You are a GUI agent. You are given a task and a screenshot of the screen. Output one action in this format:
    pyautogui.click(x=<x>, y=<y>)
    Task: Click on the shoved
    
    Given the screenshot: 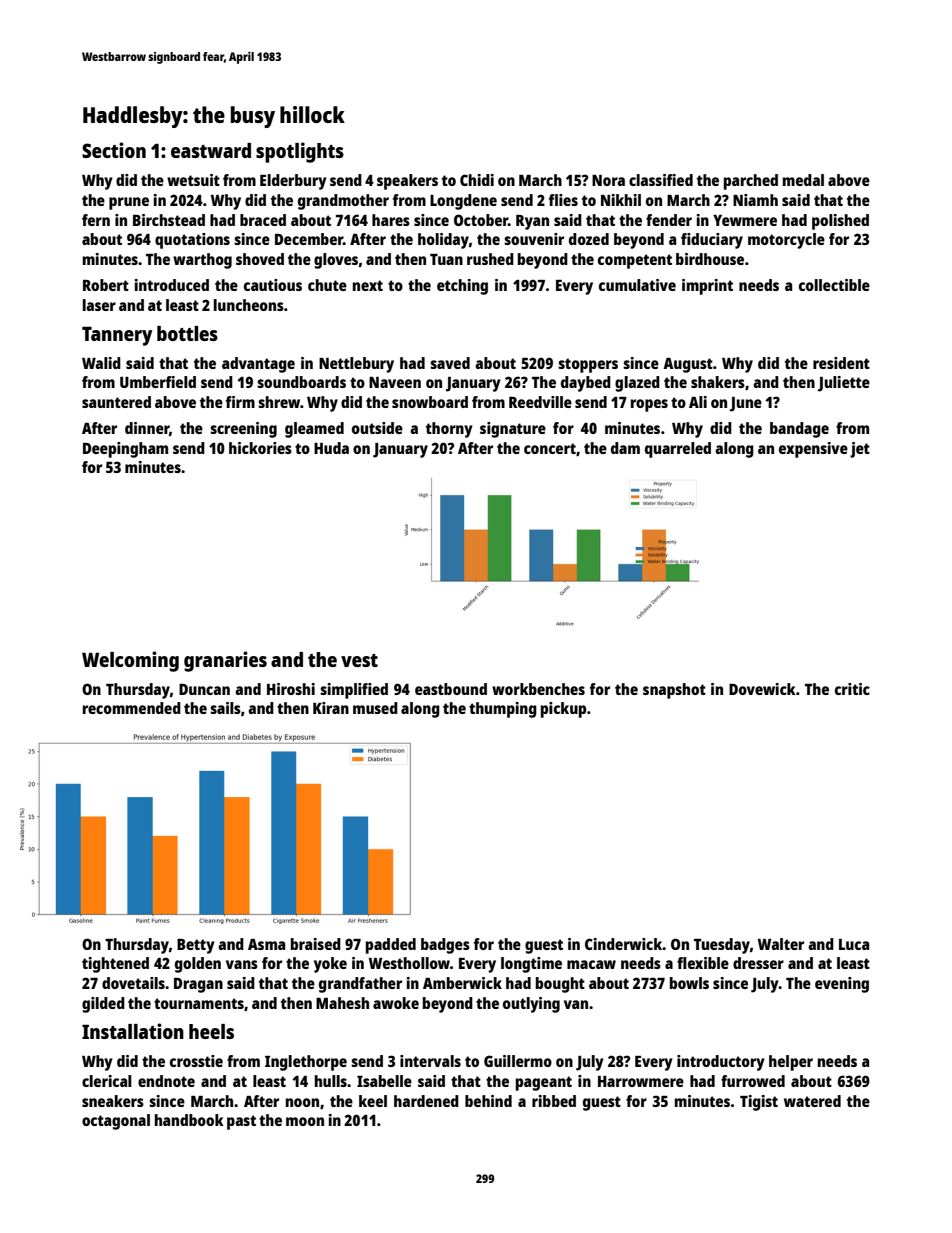 What is the action you would take?
    pyautogui.click(x=260, y=259)
